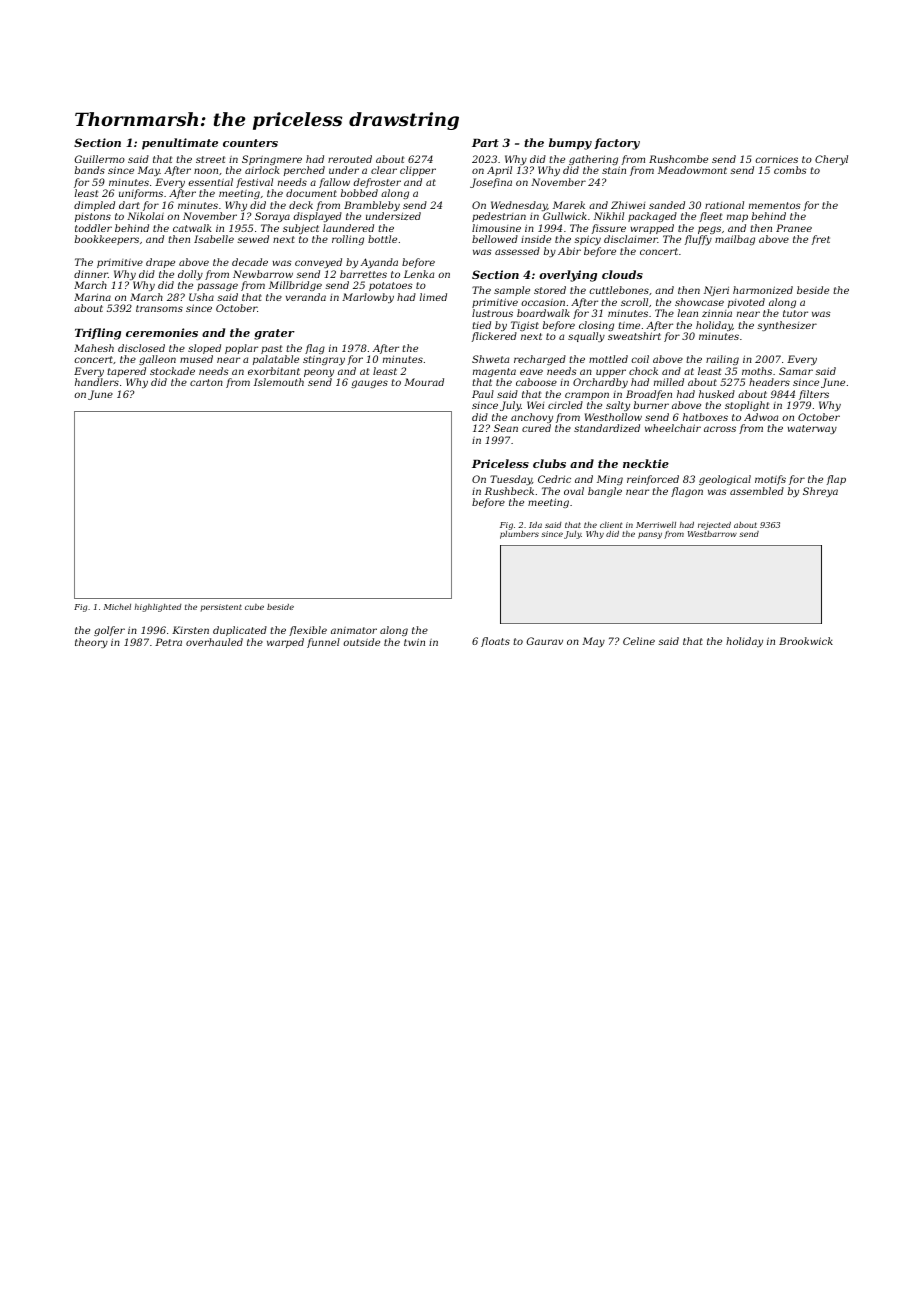 Image resolution: width=924 pixels, height=1308 pixels. Describe the element at coordinates (91, 643) in the screenshot. I see `theory` at that location.
